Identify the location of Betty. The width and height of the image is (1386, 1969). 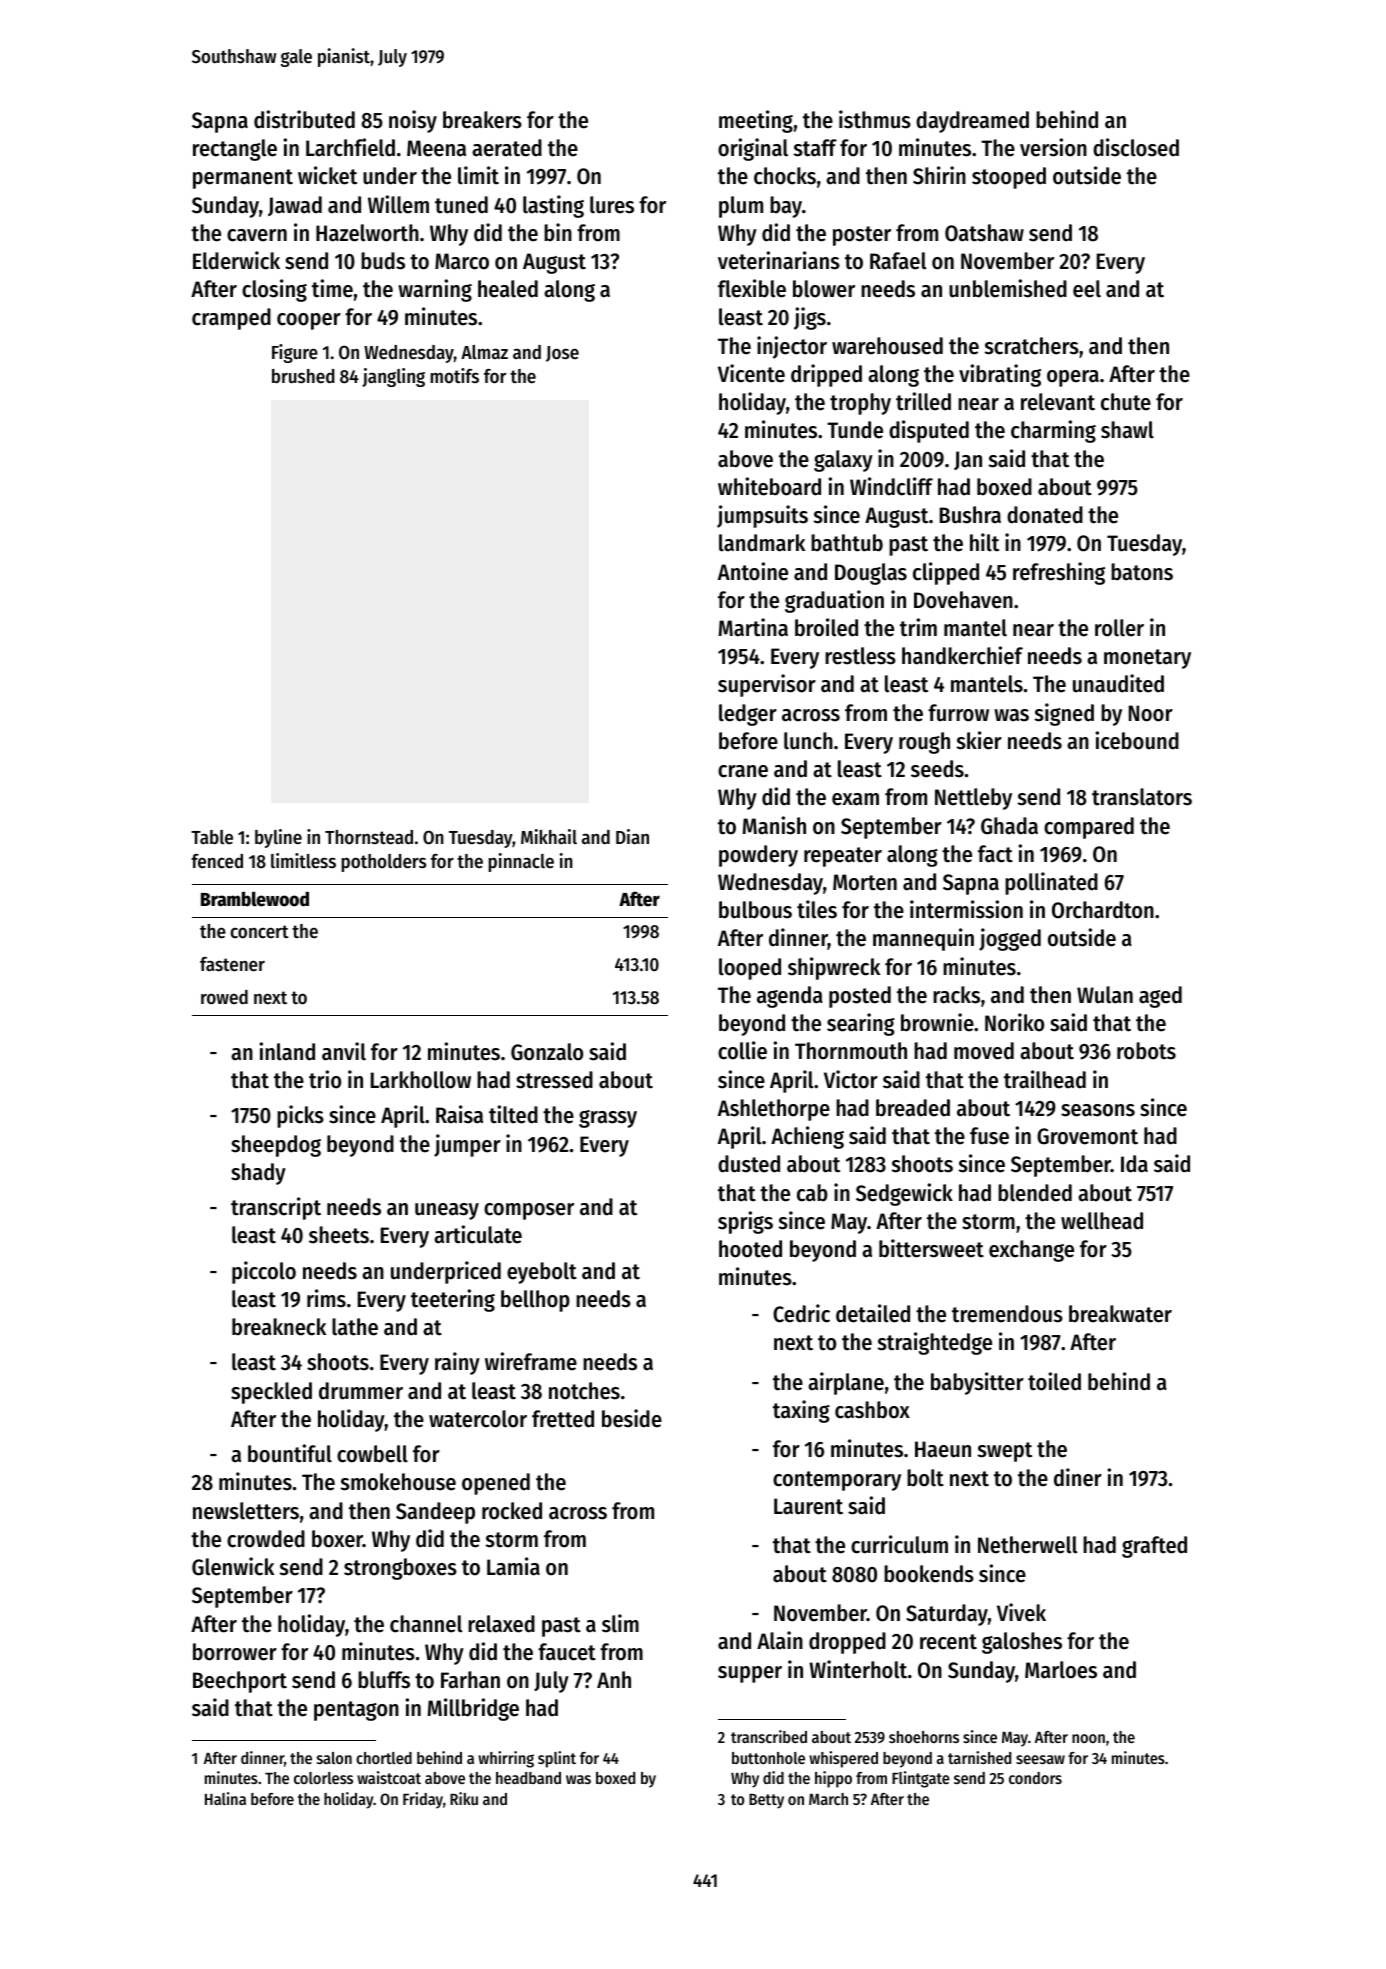
(766, 1801).
